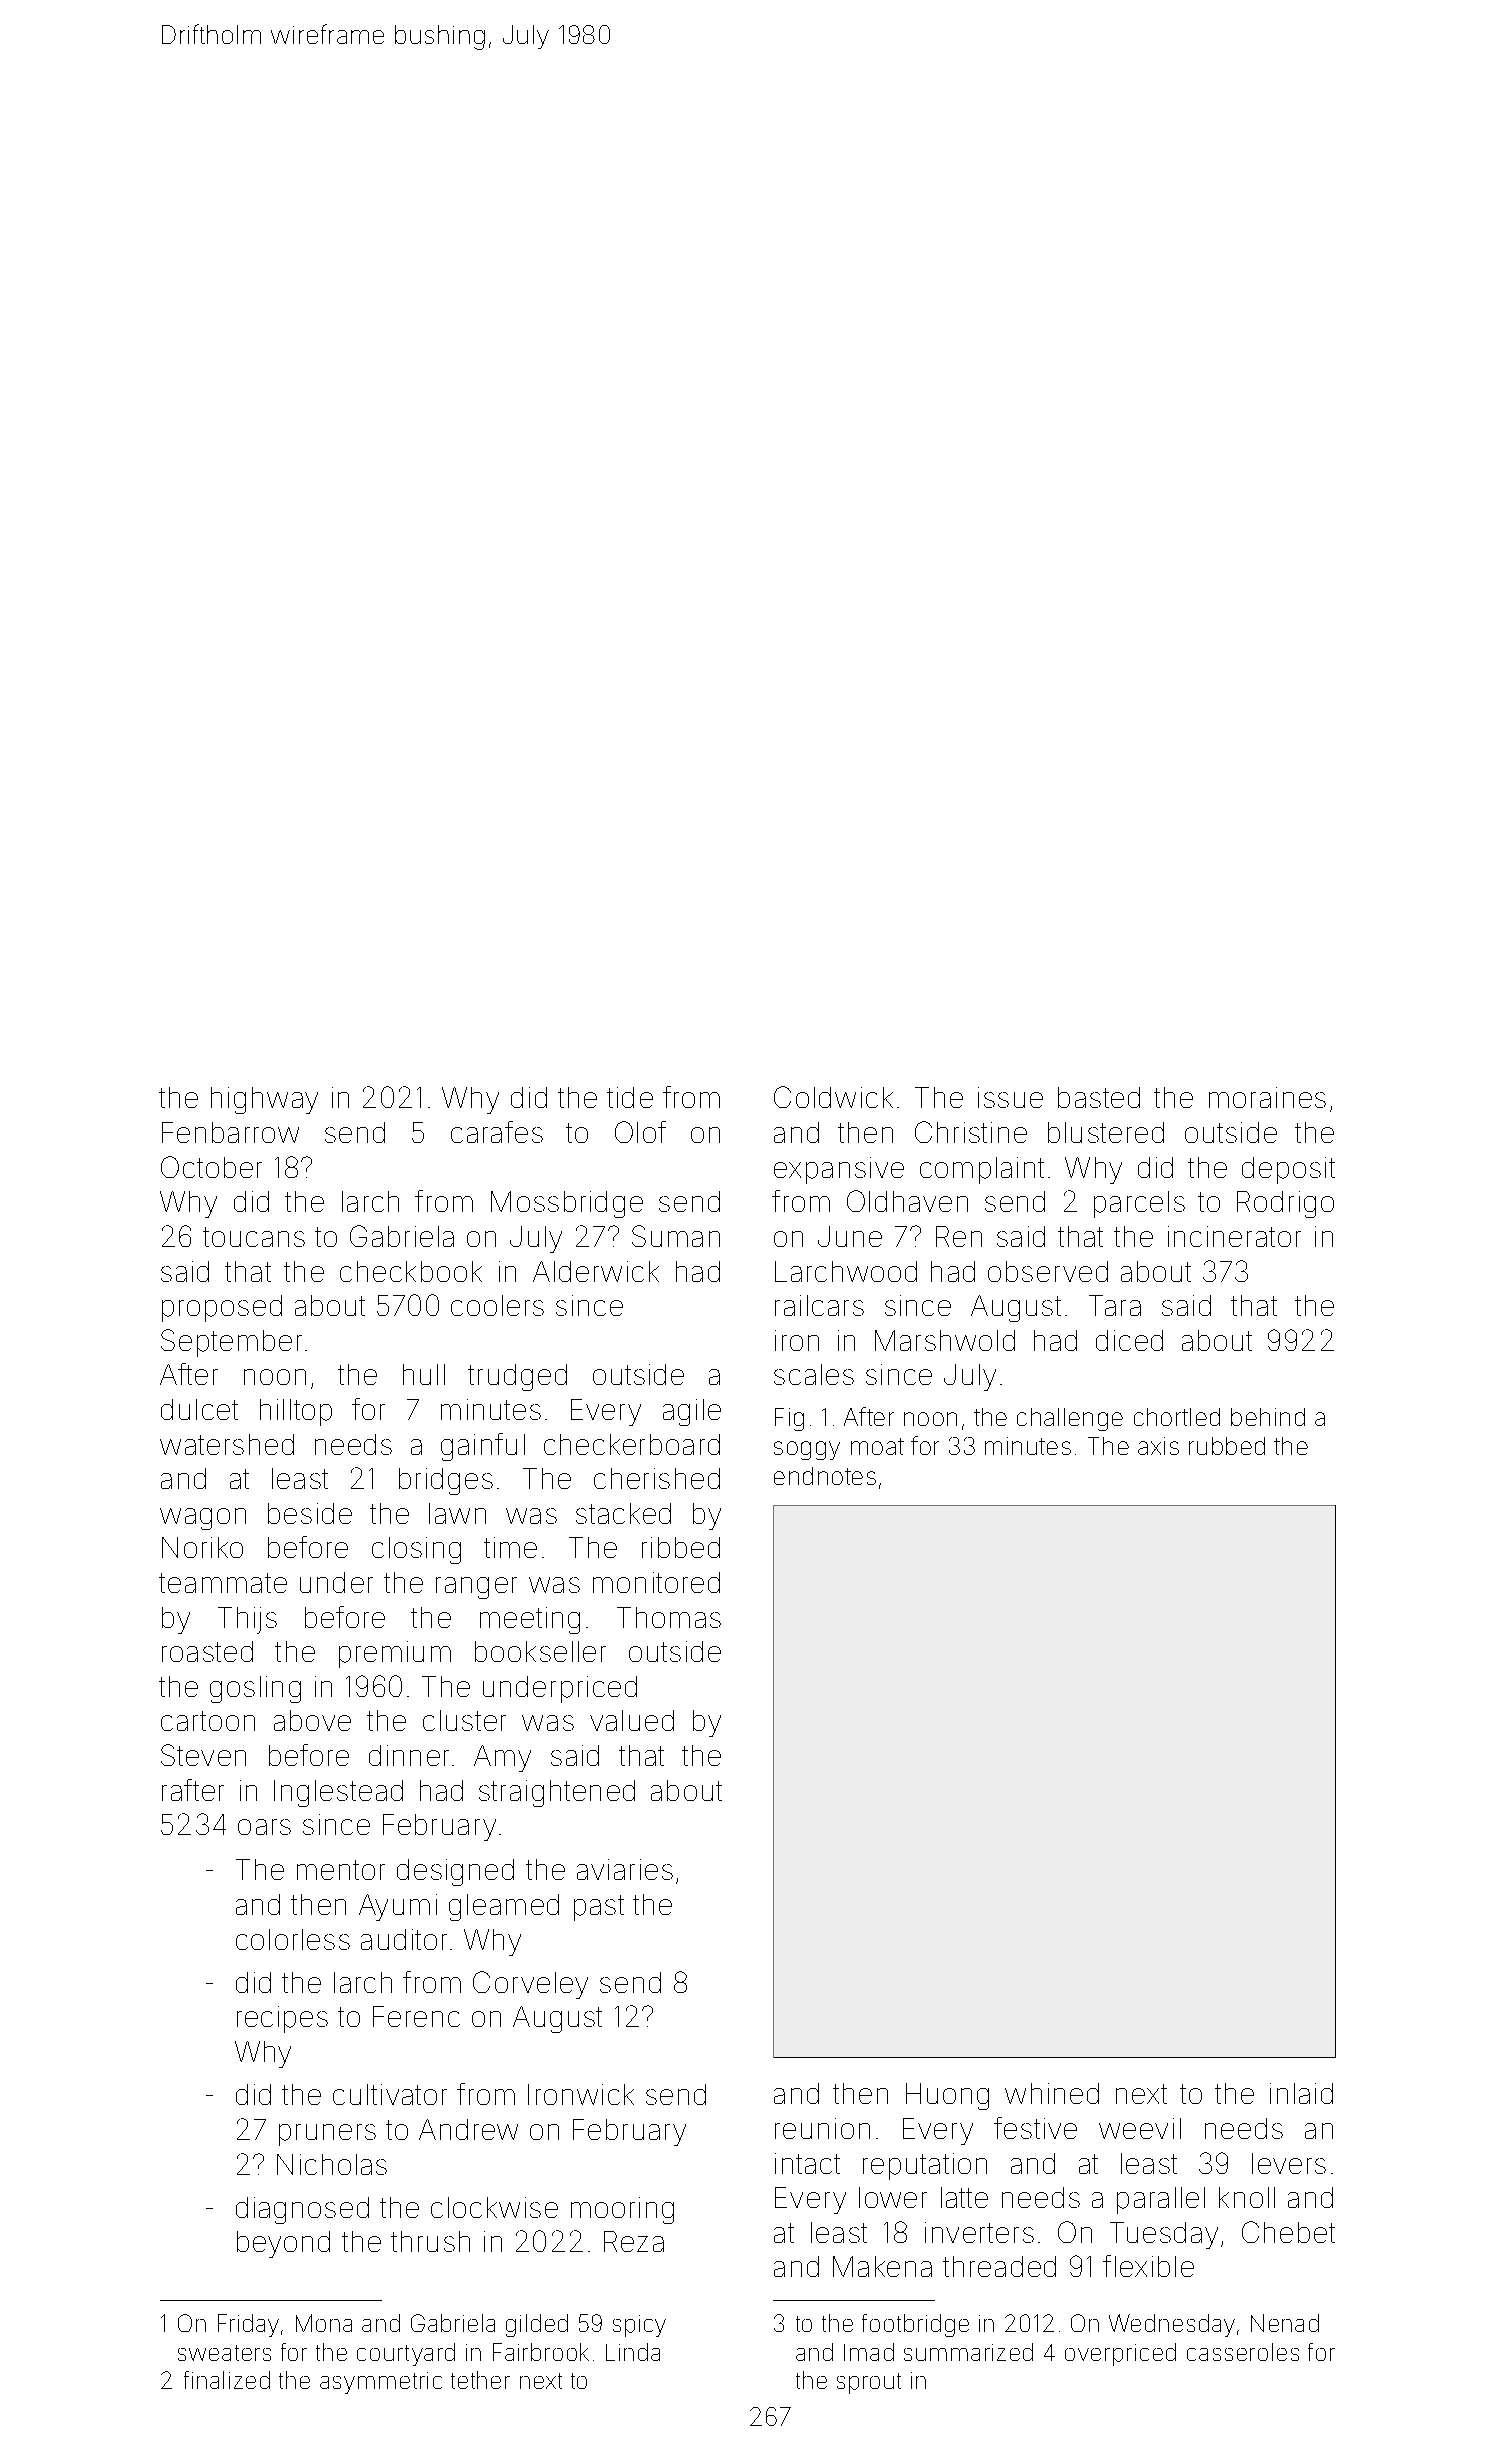 The image size is (1496, 2464). What do you see at coordinates (1289, 2163) in the screenshot?
I see `levers` at bounding box center [1289, 2163].
